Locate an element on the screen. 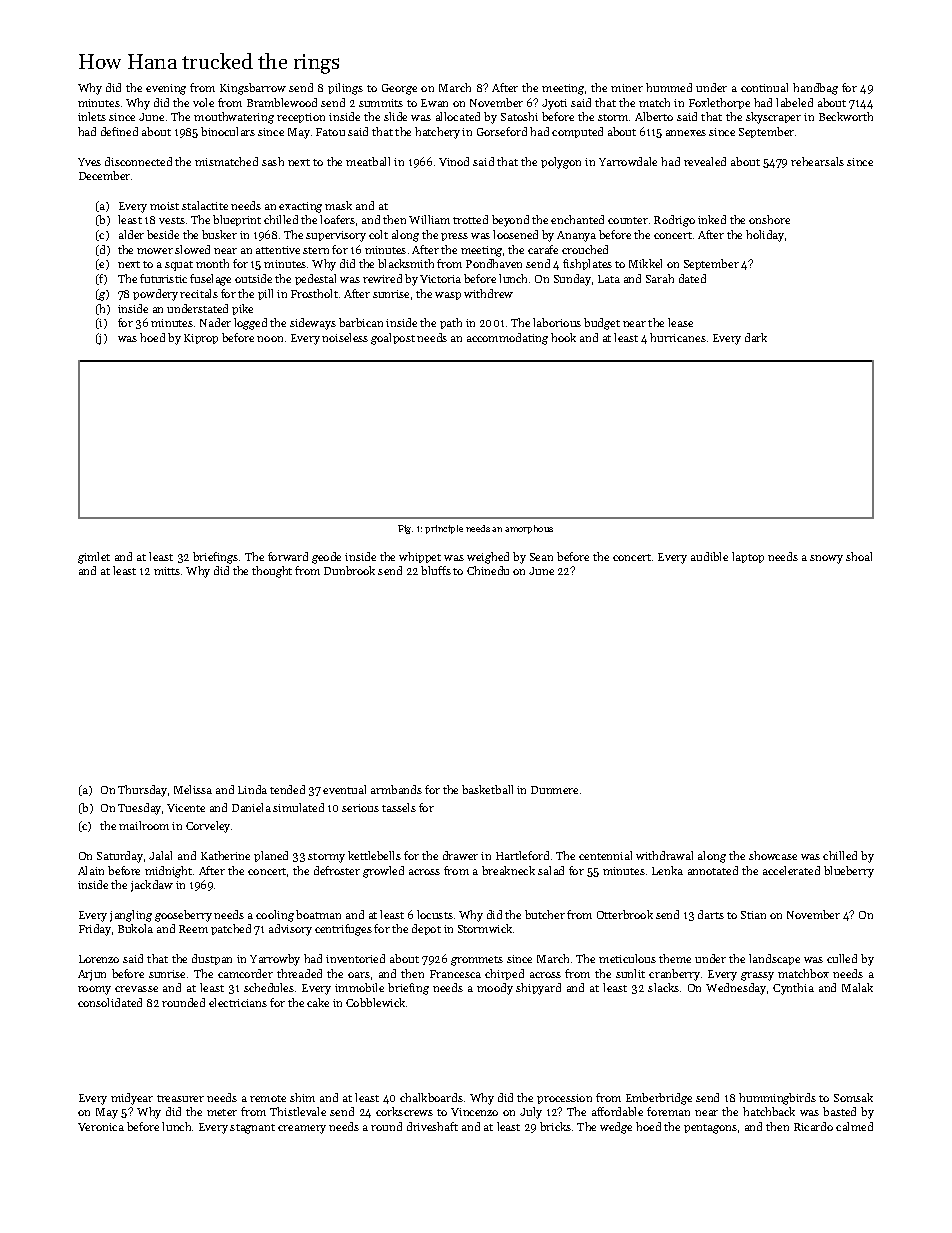  evening is located at coordinates (166, 89).
